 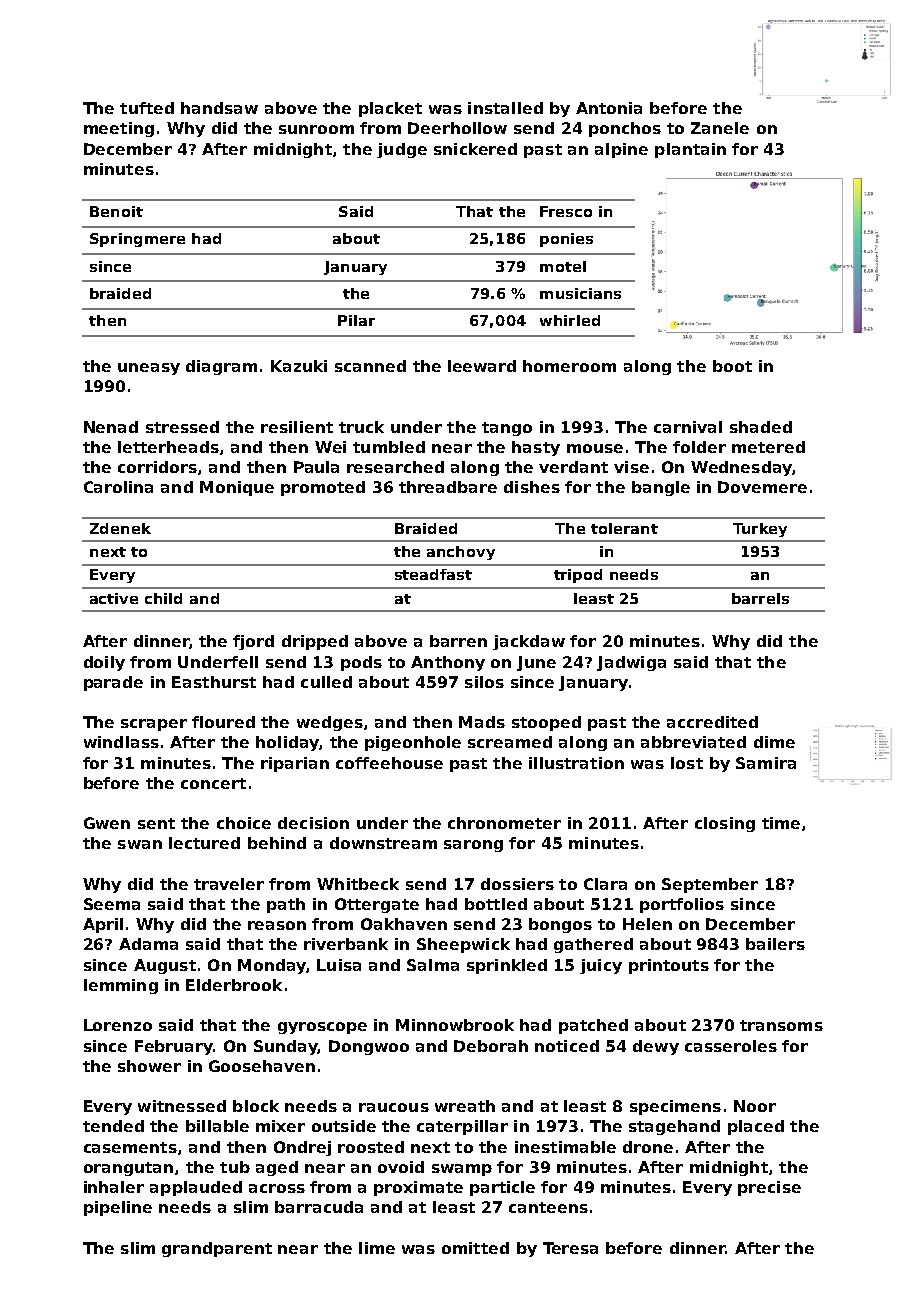 I want to click on installed, so click(x=505, y=108).
